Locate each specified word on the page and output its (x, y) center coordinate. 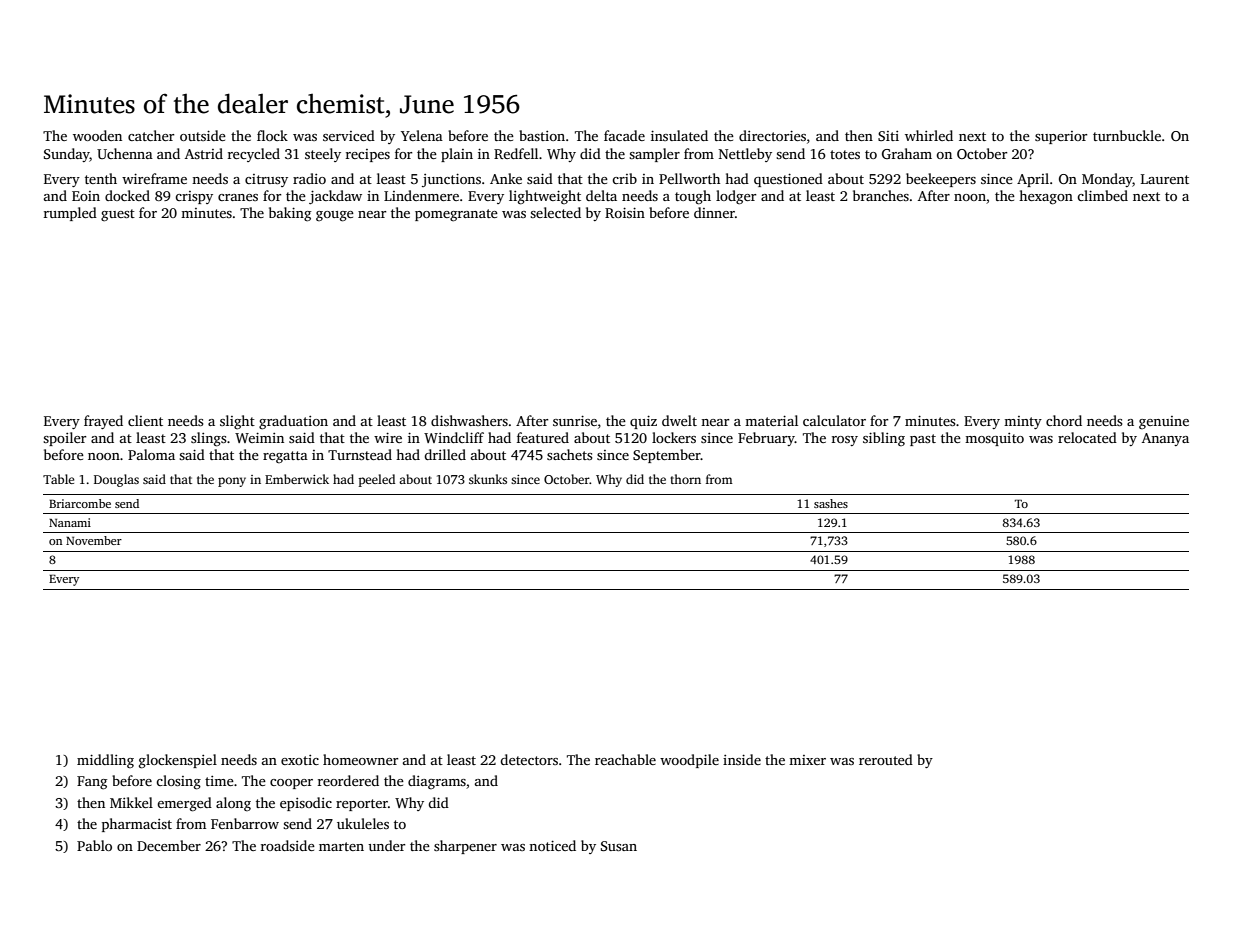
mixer (807, 760)
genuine (1164, 423)
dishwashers (469, 420)
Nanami (70, 522)
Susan (619, 846)
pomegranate (456, 215)
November (94, 540)
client (145, 420)
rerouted (886, 759)
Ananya (1165, 439)
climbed (1102, 195)
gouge (335, 216)
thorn (685, 479)
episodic (306, 804)
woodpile (689, 761)
